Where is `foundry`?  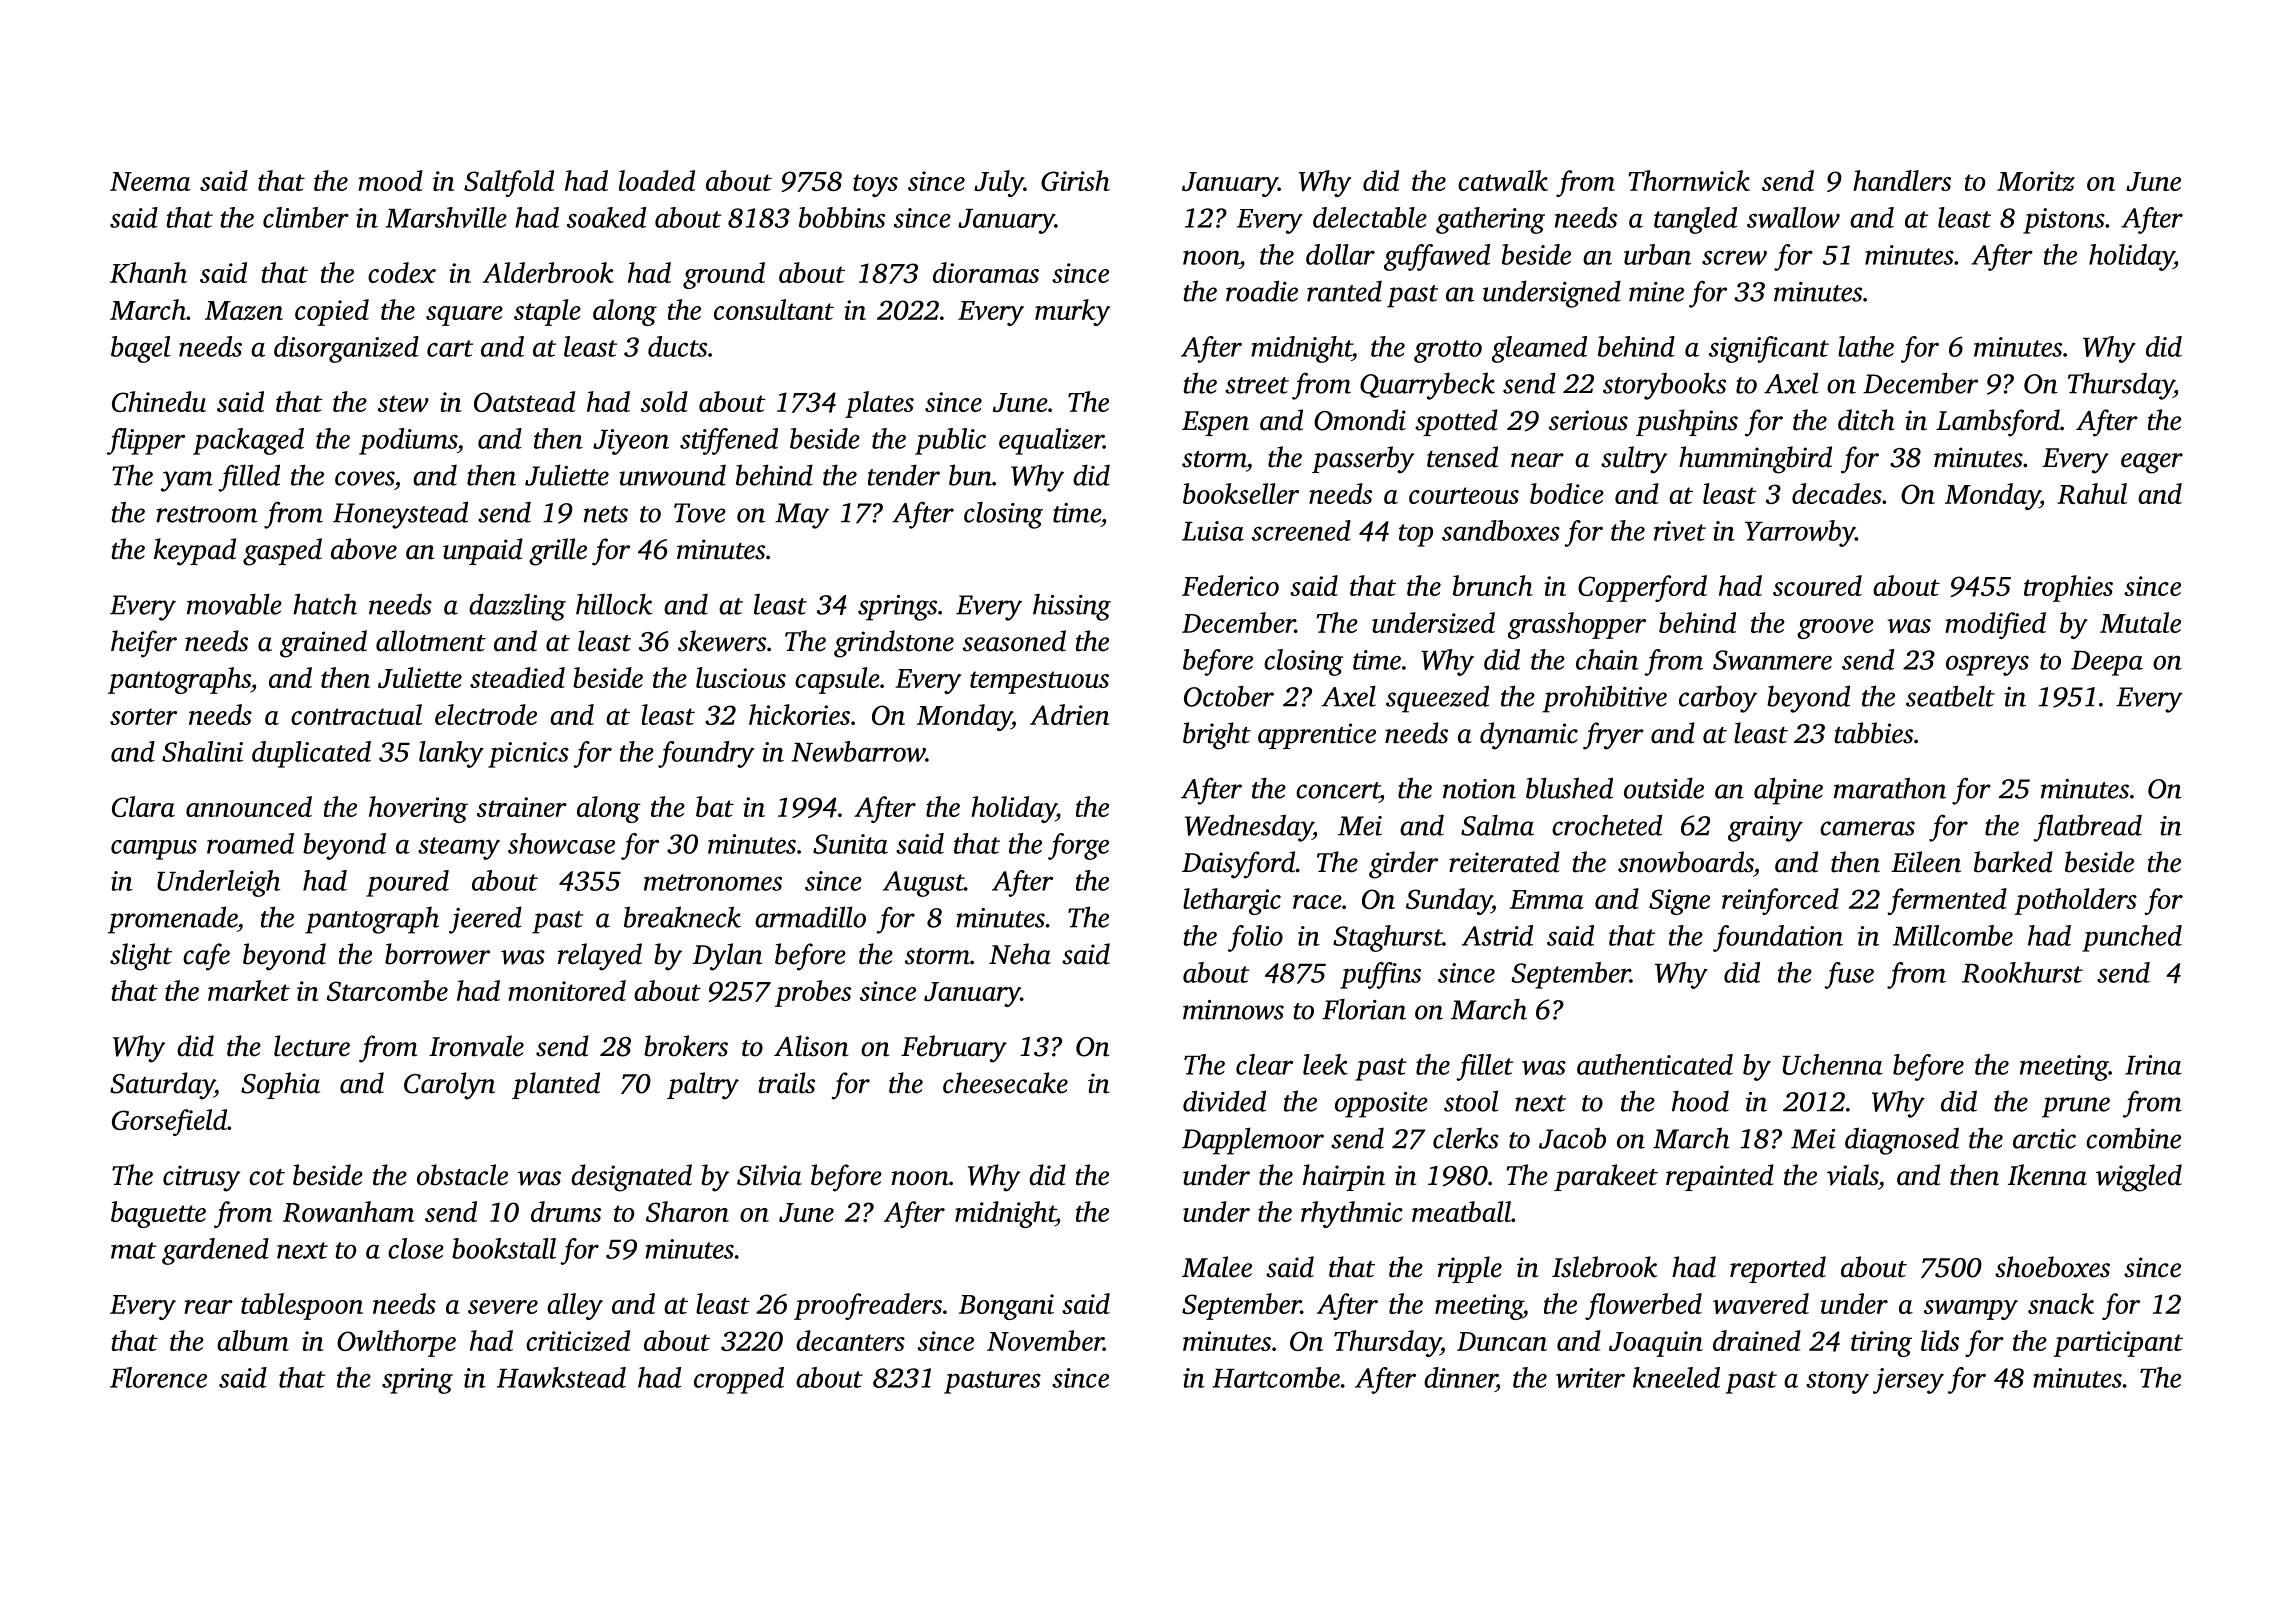
foundry is located at coordinates (706, 754).
